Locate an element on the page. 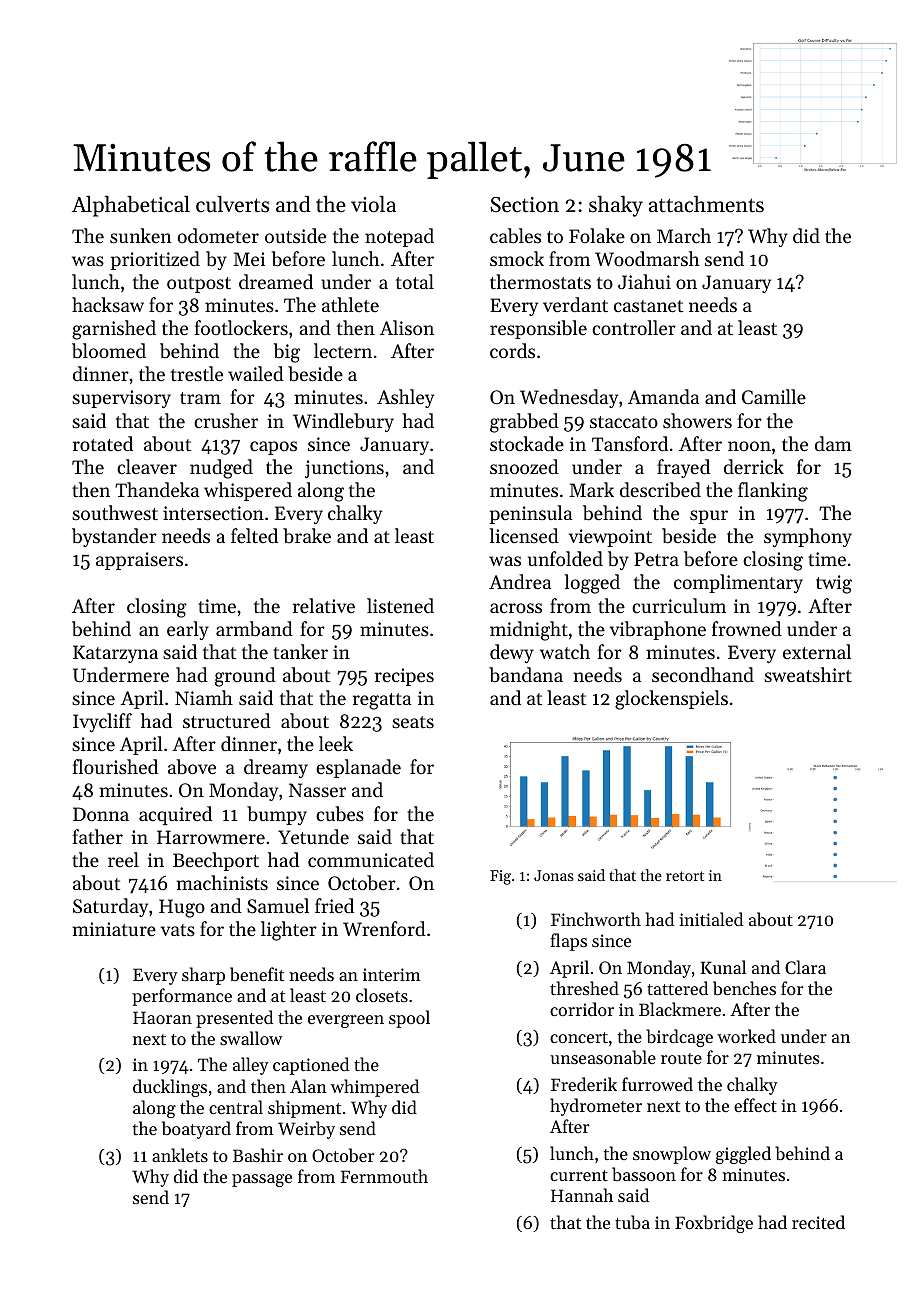 This page has width=924, height=1311. Mark is located at coordinates (591, 489).
